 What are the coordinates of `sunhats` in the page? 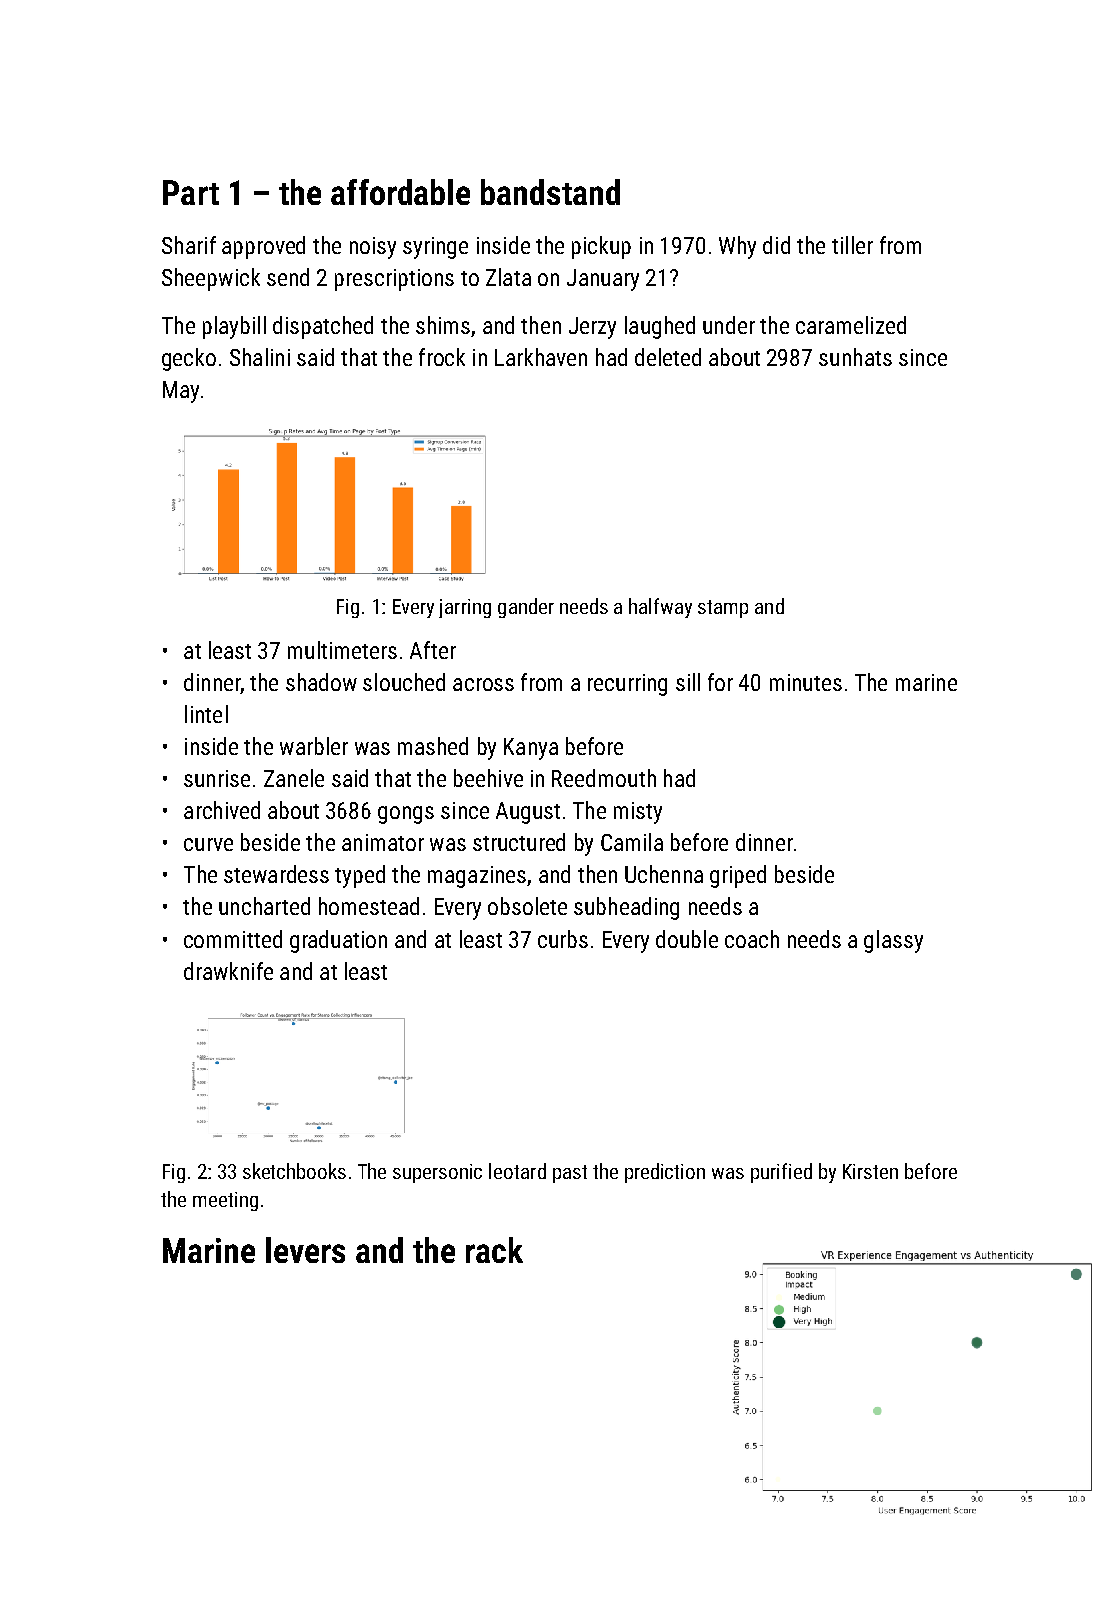 It's located at (855, 357).
